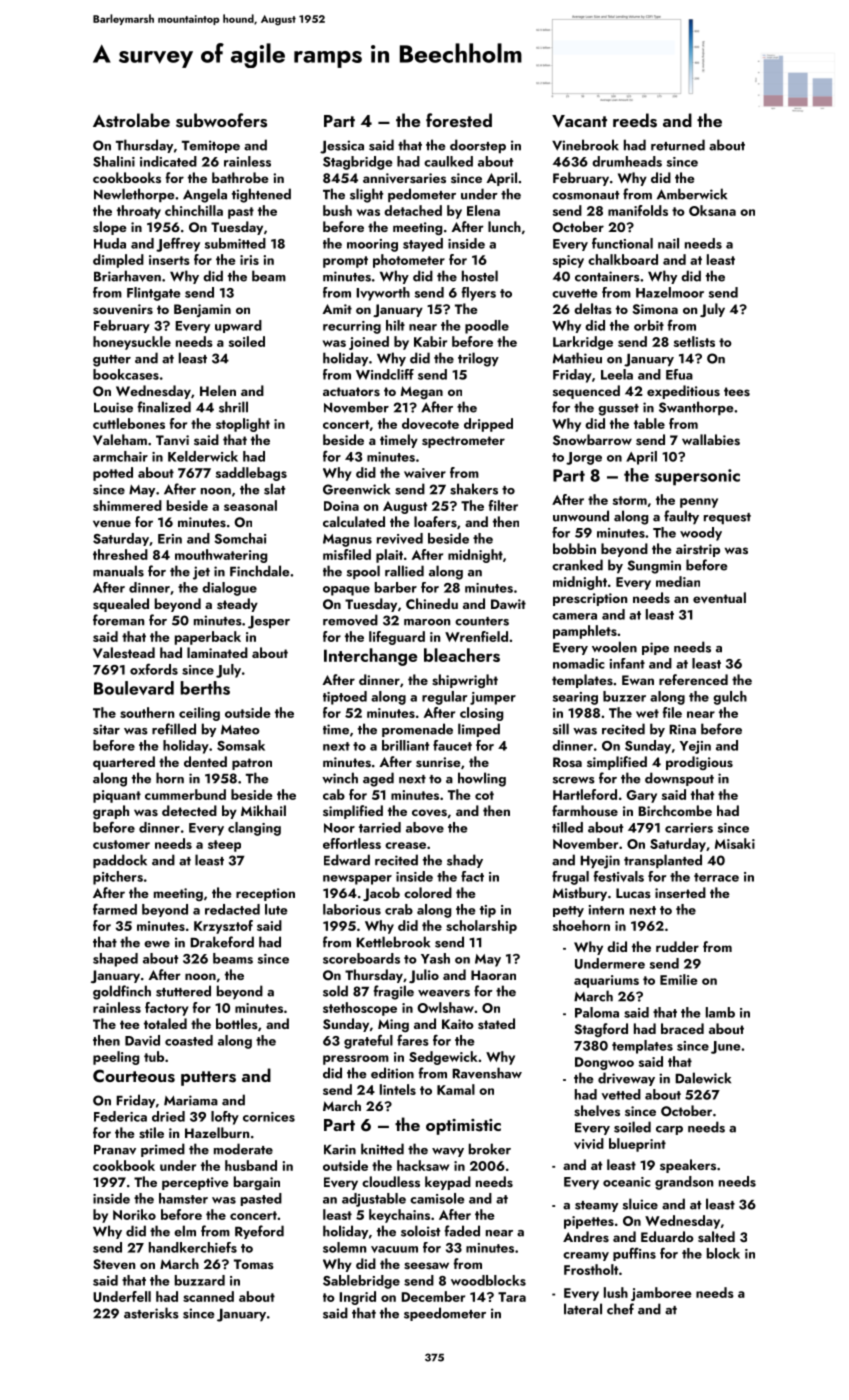 The image size is (849, 1400). I want to click on loafers, so click(435, 521).
